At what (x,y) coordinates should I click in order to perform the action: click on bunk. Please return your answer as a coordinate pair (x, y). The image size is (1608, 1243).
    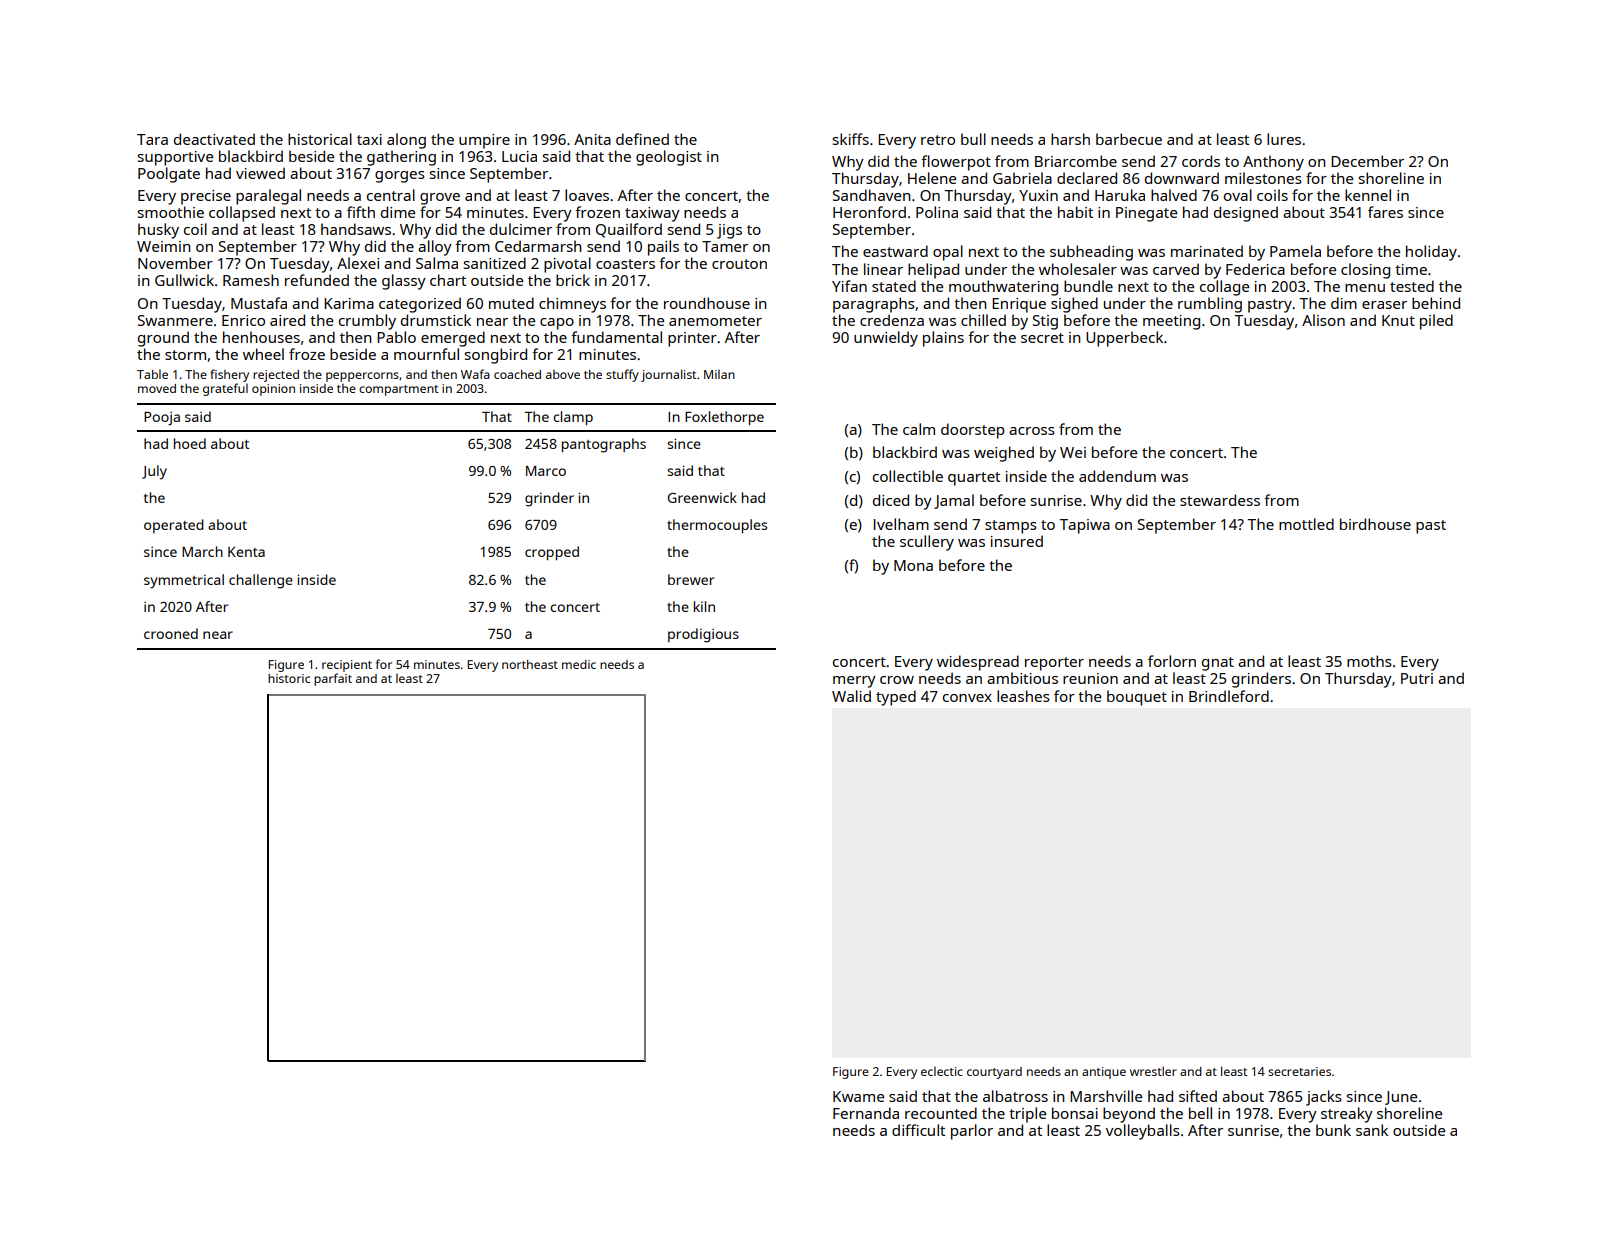
    Looking at the image, I should click on (1333, 1130).
